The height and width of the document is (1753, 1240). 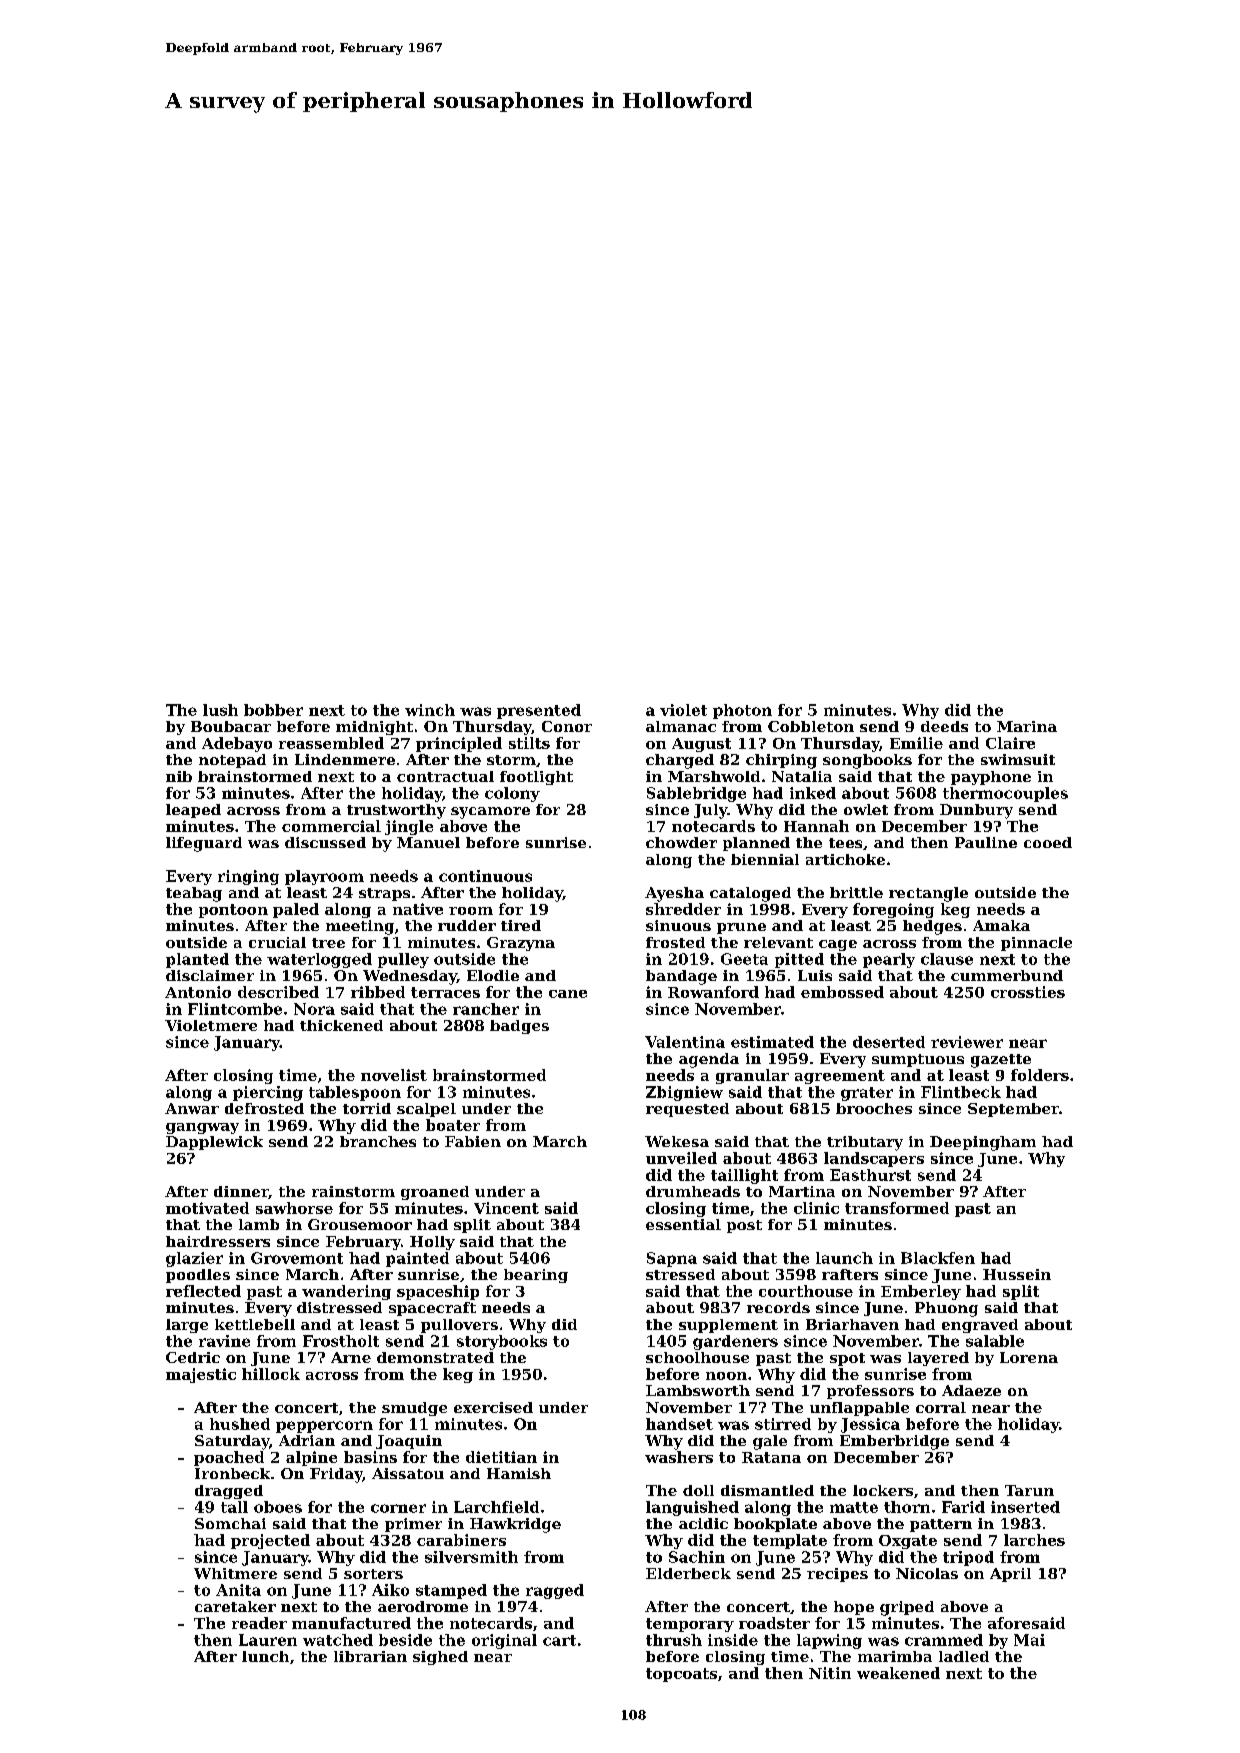 What do you see at coordinates (742, 711) in the document?
I see `photon` at bounding box center [742, 711].
